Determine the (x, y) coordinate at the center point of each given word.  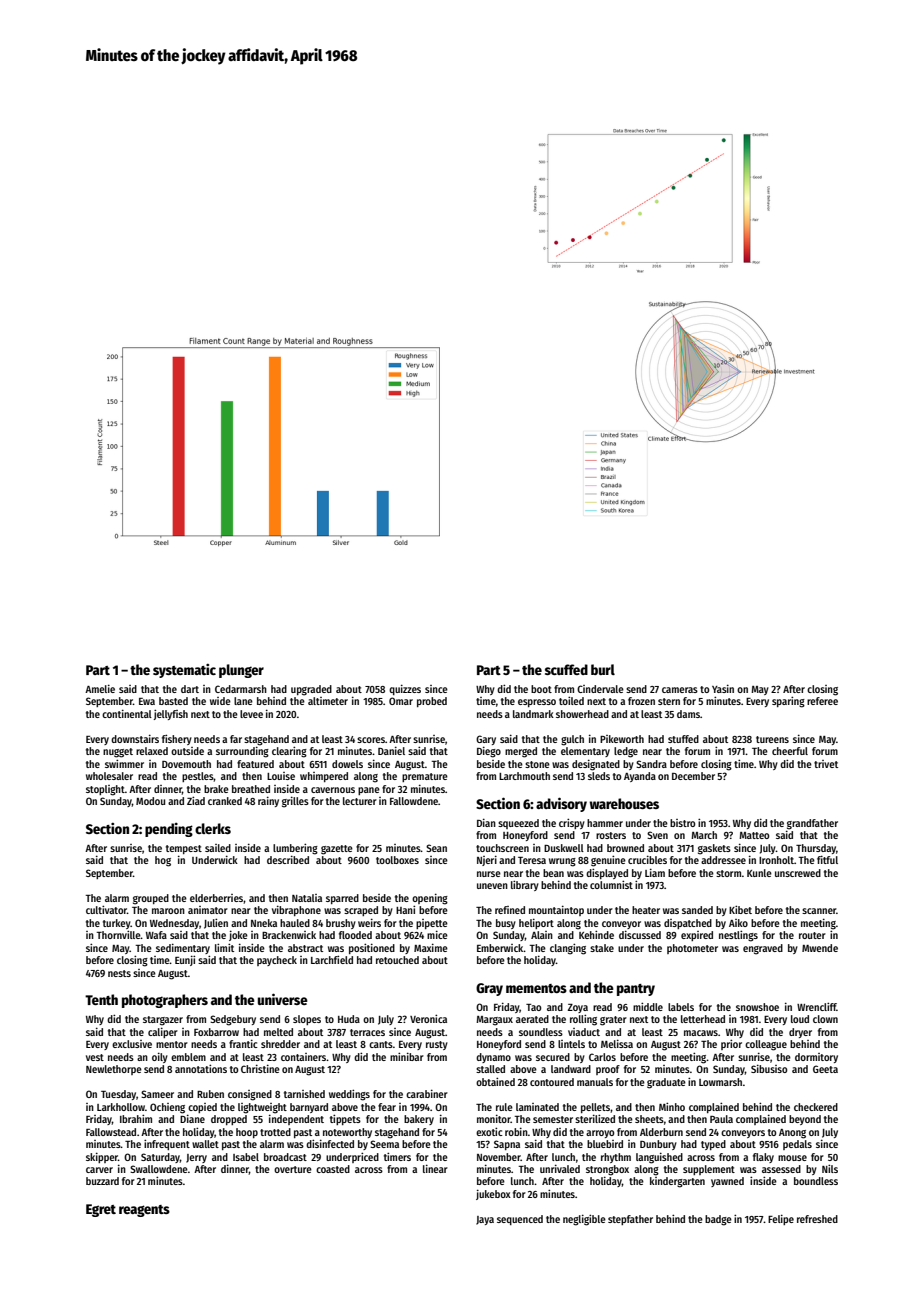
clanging (568, 949)
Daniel (391, 750)
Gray (489, 989)
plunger (241, 671)
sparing (788, 702)
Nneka (264, 923)
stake (602, 948)
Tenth (101, 999)
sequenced (520, 1220)
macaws (701, 1033)
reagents (144, 1211)
